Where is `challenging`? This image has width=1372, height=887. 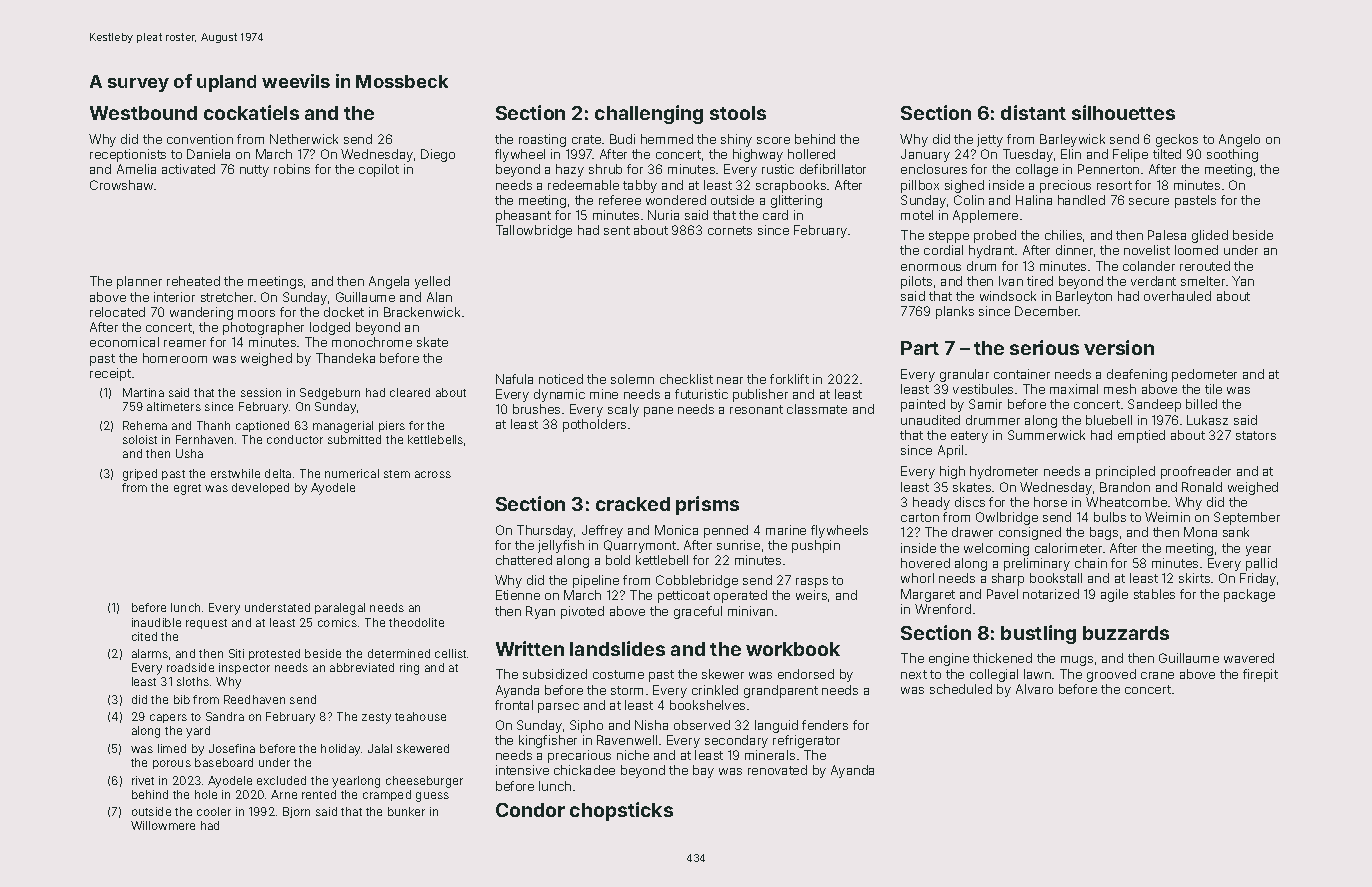 challenging is located at coordinates (649, 114).
